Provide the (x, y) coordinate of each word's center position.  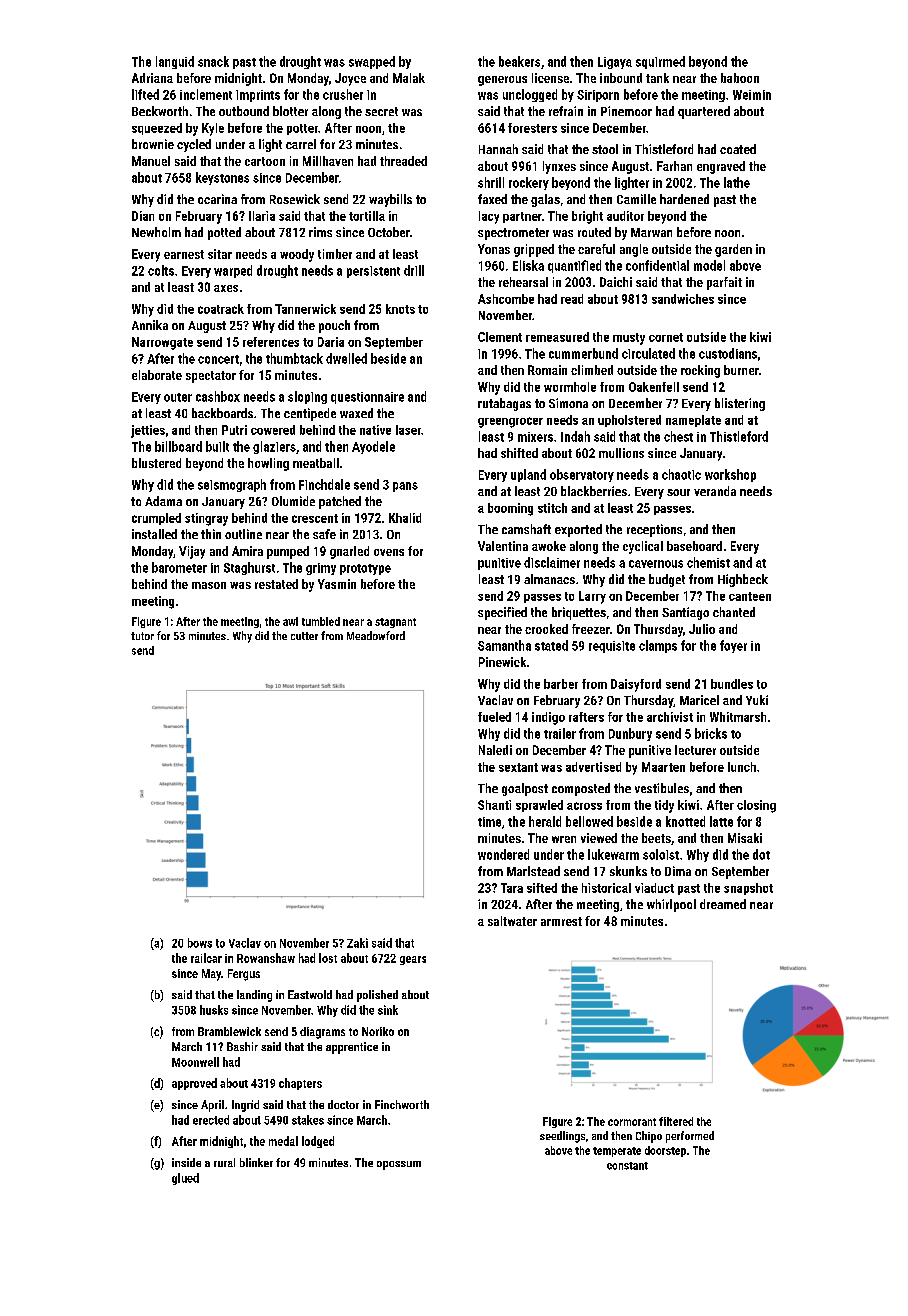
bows (200, 943)
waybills (390, 200)
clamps (658, 646)
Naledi (495, 750)
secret (381, 111)
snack (213, 61)
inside (186, 1162)
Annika (150, 325)
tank (657, 78)
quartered (704, 112)
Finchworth (402, 1104)
